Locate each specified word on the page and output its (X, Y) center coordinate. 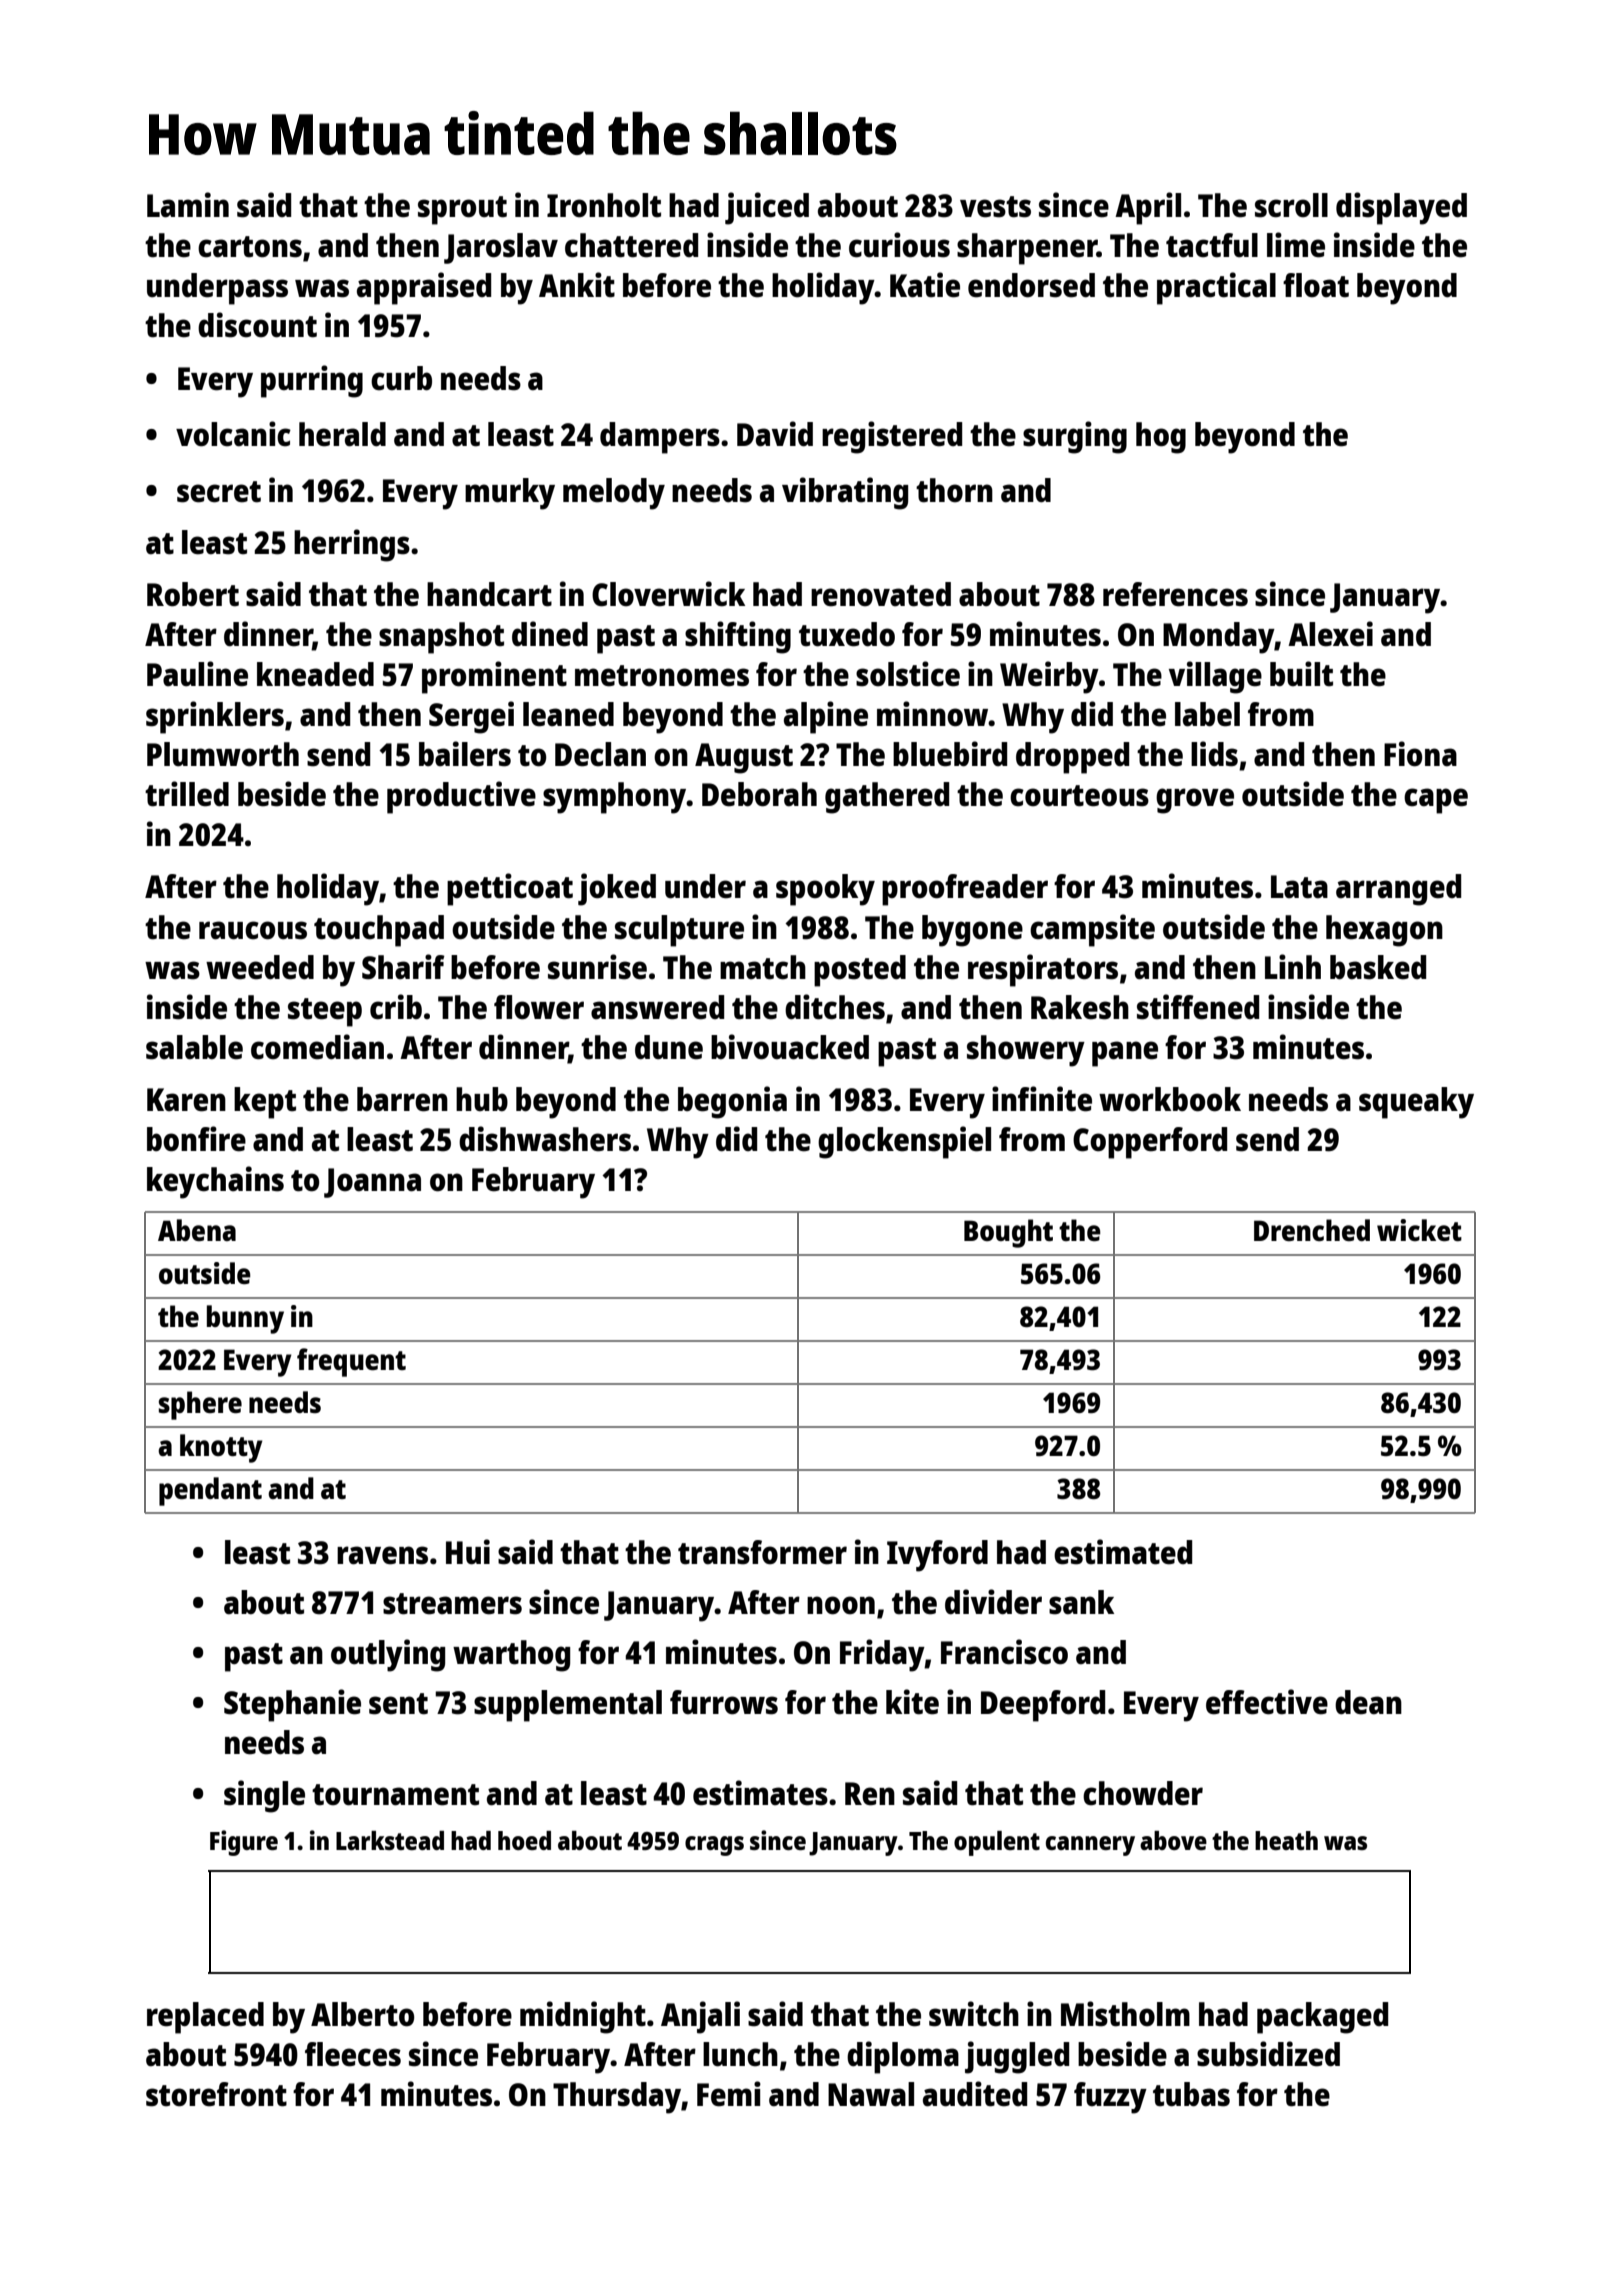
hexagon (1384, 931)
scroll (1291, 205)
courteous (1079, 796)
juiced (767, 208)
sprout (462, 210)
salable (194, 1047)
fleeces (353, 2054)
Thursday (617, 2098)
